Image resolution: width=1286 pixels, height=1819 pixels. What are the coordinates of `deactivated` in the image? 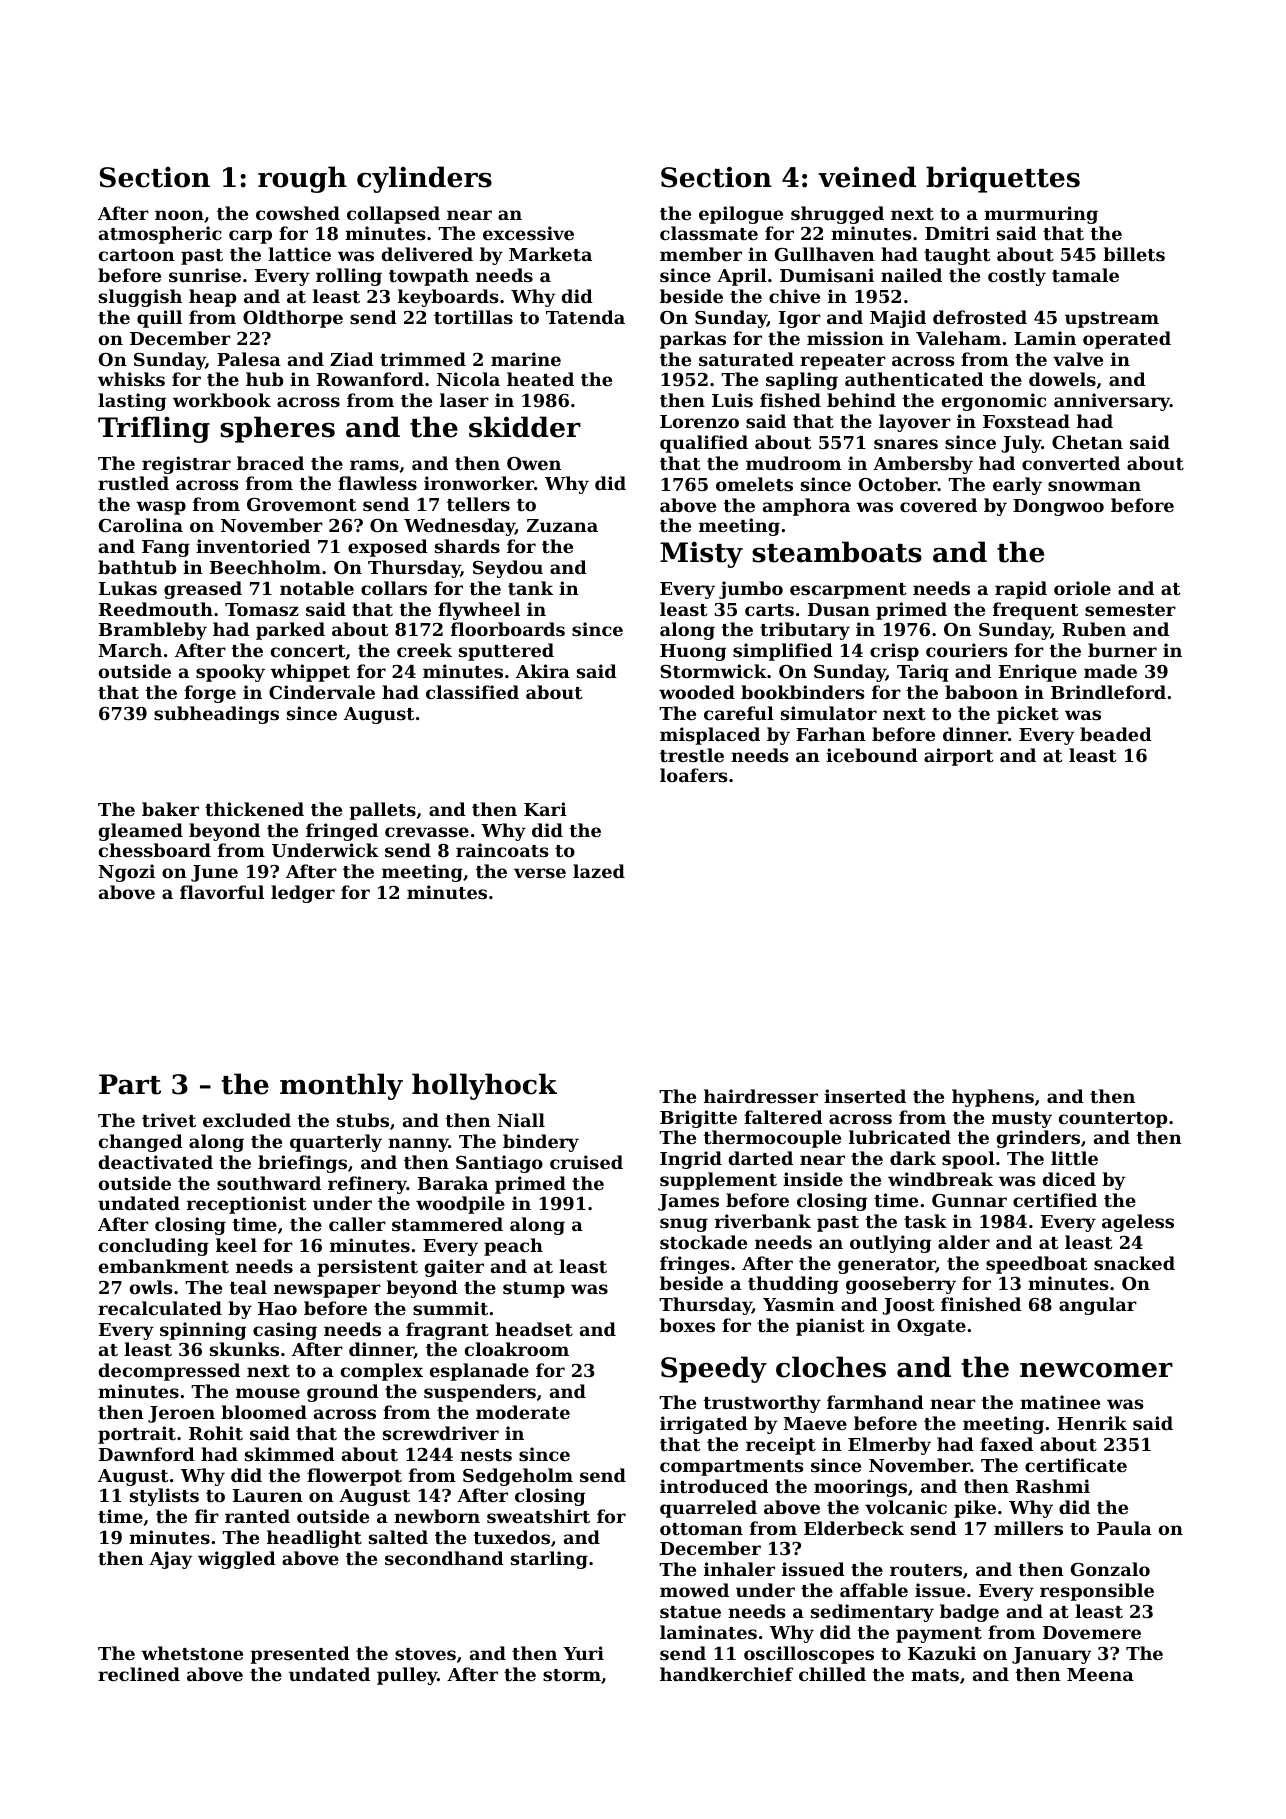 It's located at (156, 1162).
